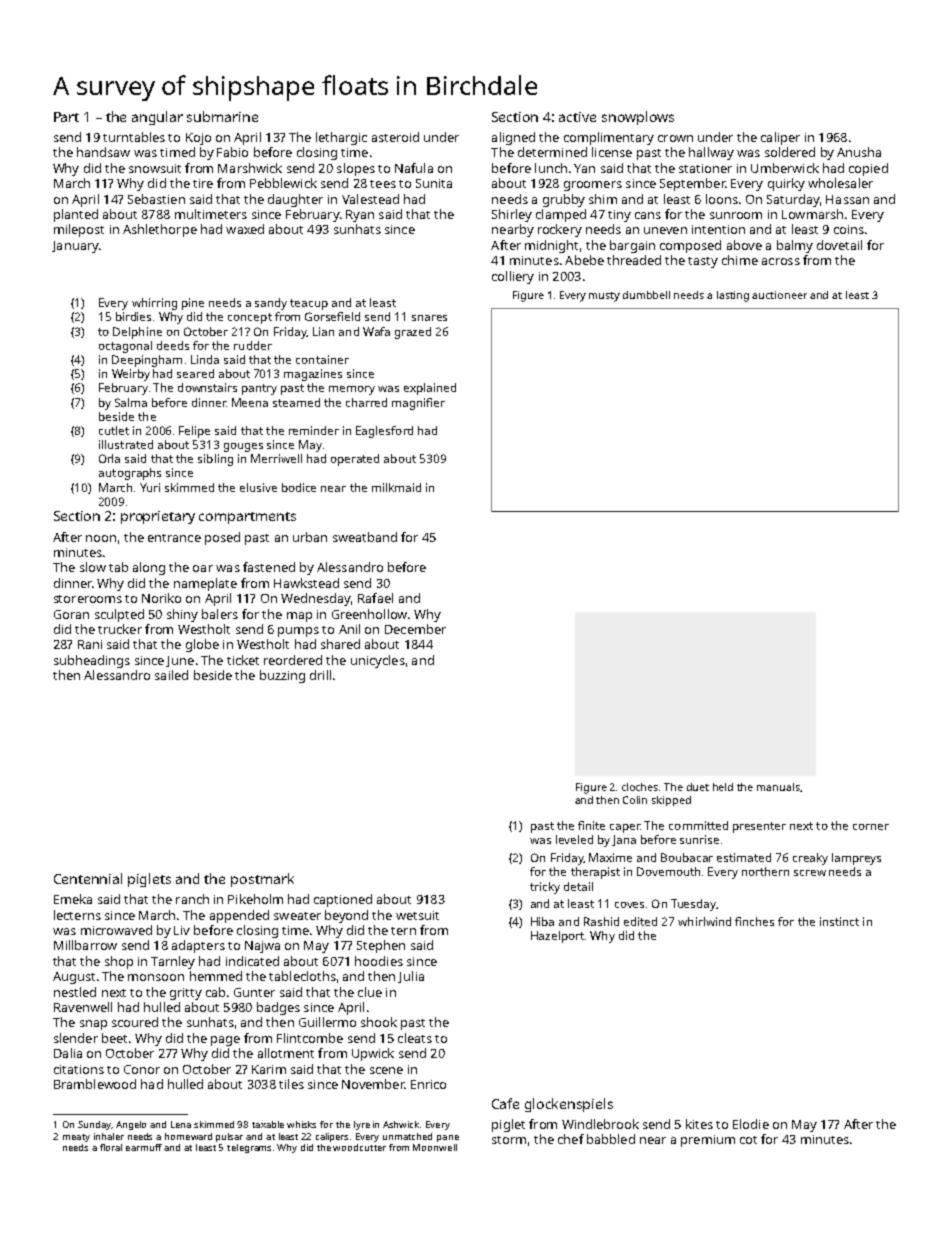 Image resolution: width=952 pixels, height=1233 pixels. Describe the element at coordinates (577, 117) in the image. I see `active` at that location.
